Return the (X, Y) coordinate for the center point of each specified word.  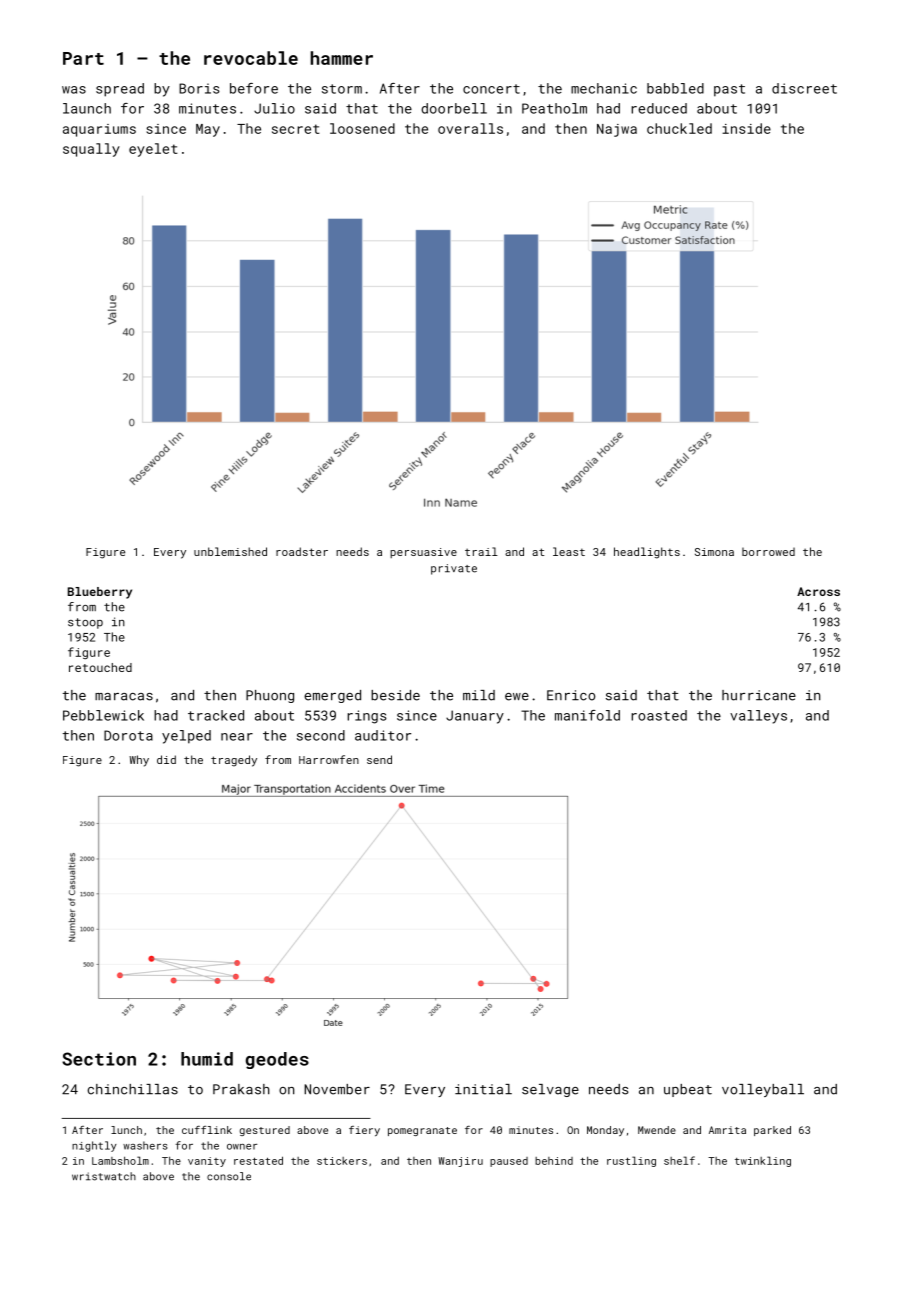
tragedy (234, 761)
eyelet (153, 150)
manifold (587, 715)
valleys (758, 717)
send (379, 759)
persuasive (423, 553)
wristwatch (104, 1176)
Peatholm (554, 108)
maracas (124, 697)
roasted (659, 715)
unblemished (230, 551)
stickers (342, 1161)
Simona (714, 552)
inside (746, 128)
